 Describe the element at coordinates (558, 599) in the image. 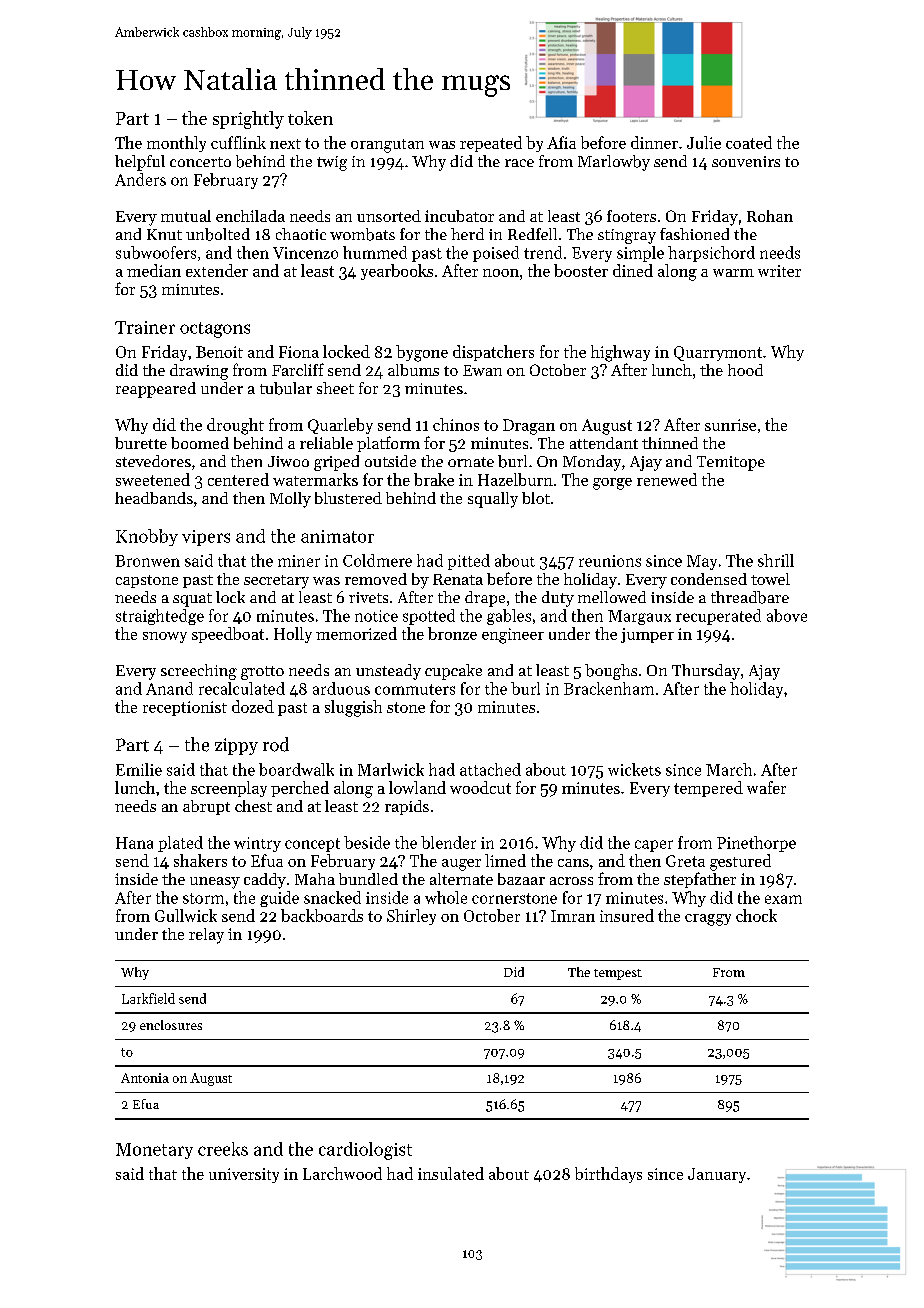

I see `duty` at that location.
